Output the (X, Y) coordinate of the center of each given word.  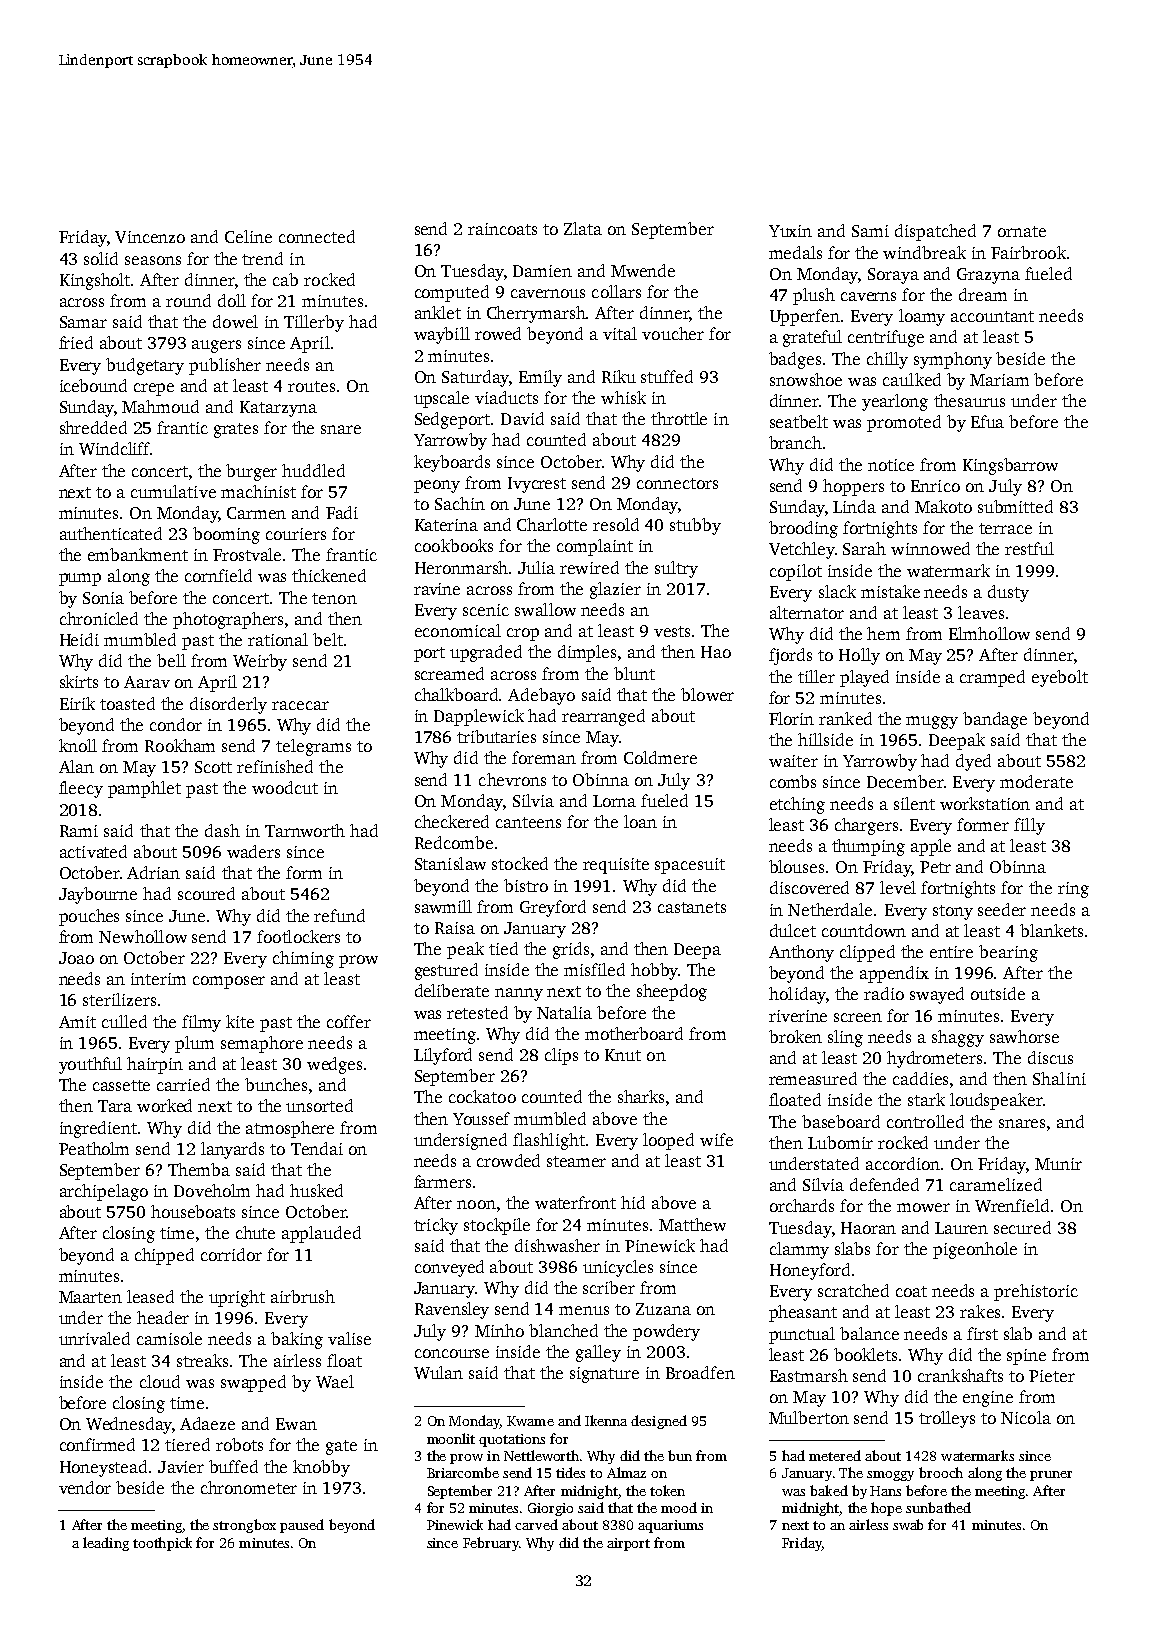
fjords (790, 656)
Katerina (446, 525)
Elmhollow (989, 633)
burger (251, 472)
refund (339, 915)
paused (302, 1526)
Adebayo (541, 696)
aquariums (670, 1526)
